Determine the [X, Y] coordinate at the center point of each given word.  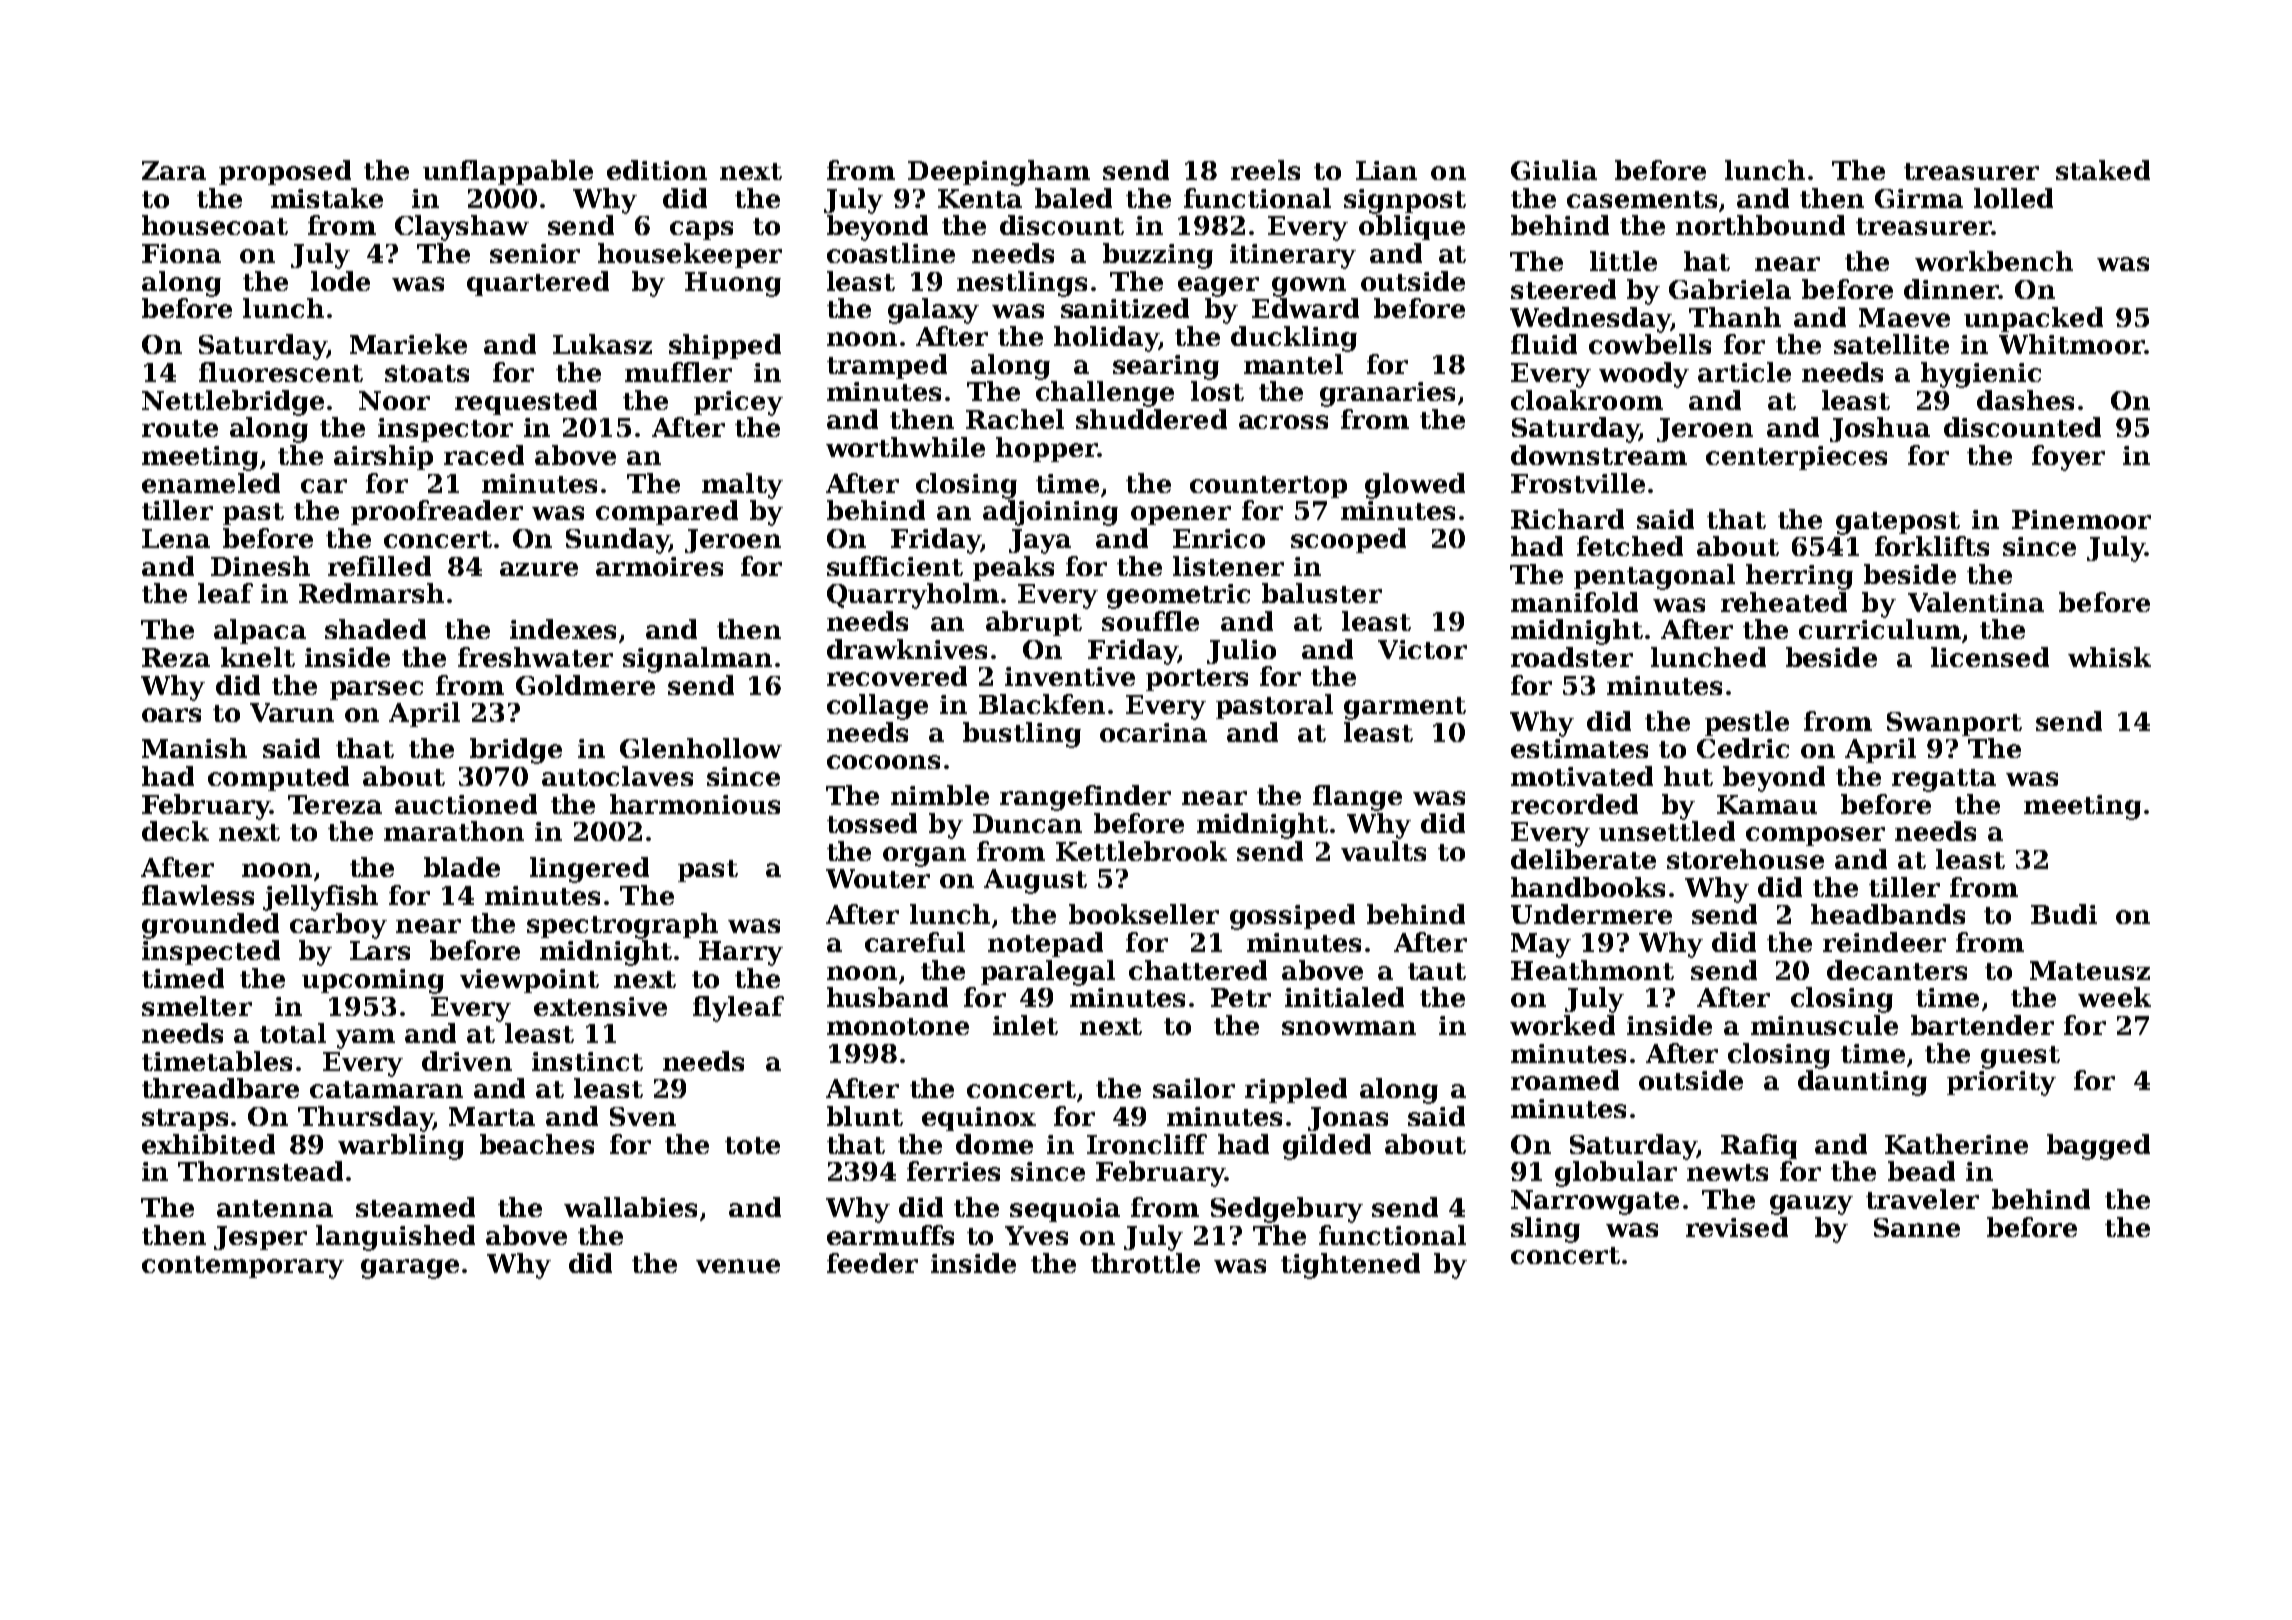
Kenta [980, 198]
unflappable [508, 172]
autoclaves [617, 776]
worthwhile [905, 447]
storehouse [1745, 859]
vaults [1383, 851]
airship [383, 457]
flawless [198, 895]
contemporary [243, 1267]
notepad [1045, 944]
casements [1642, 199]
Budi [2064, 914]
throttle [1145, 1263]
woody [1644, 375]
